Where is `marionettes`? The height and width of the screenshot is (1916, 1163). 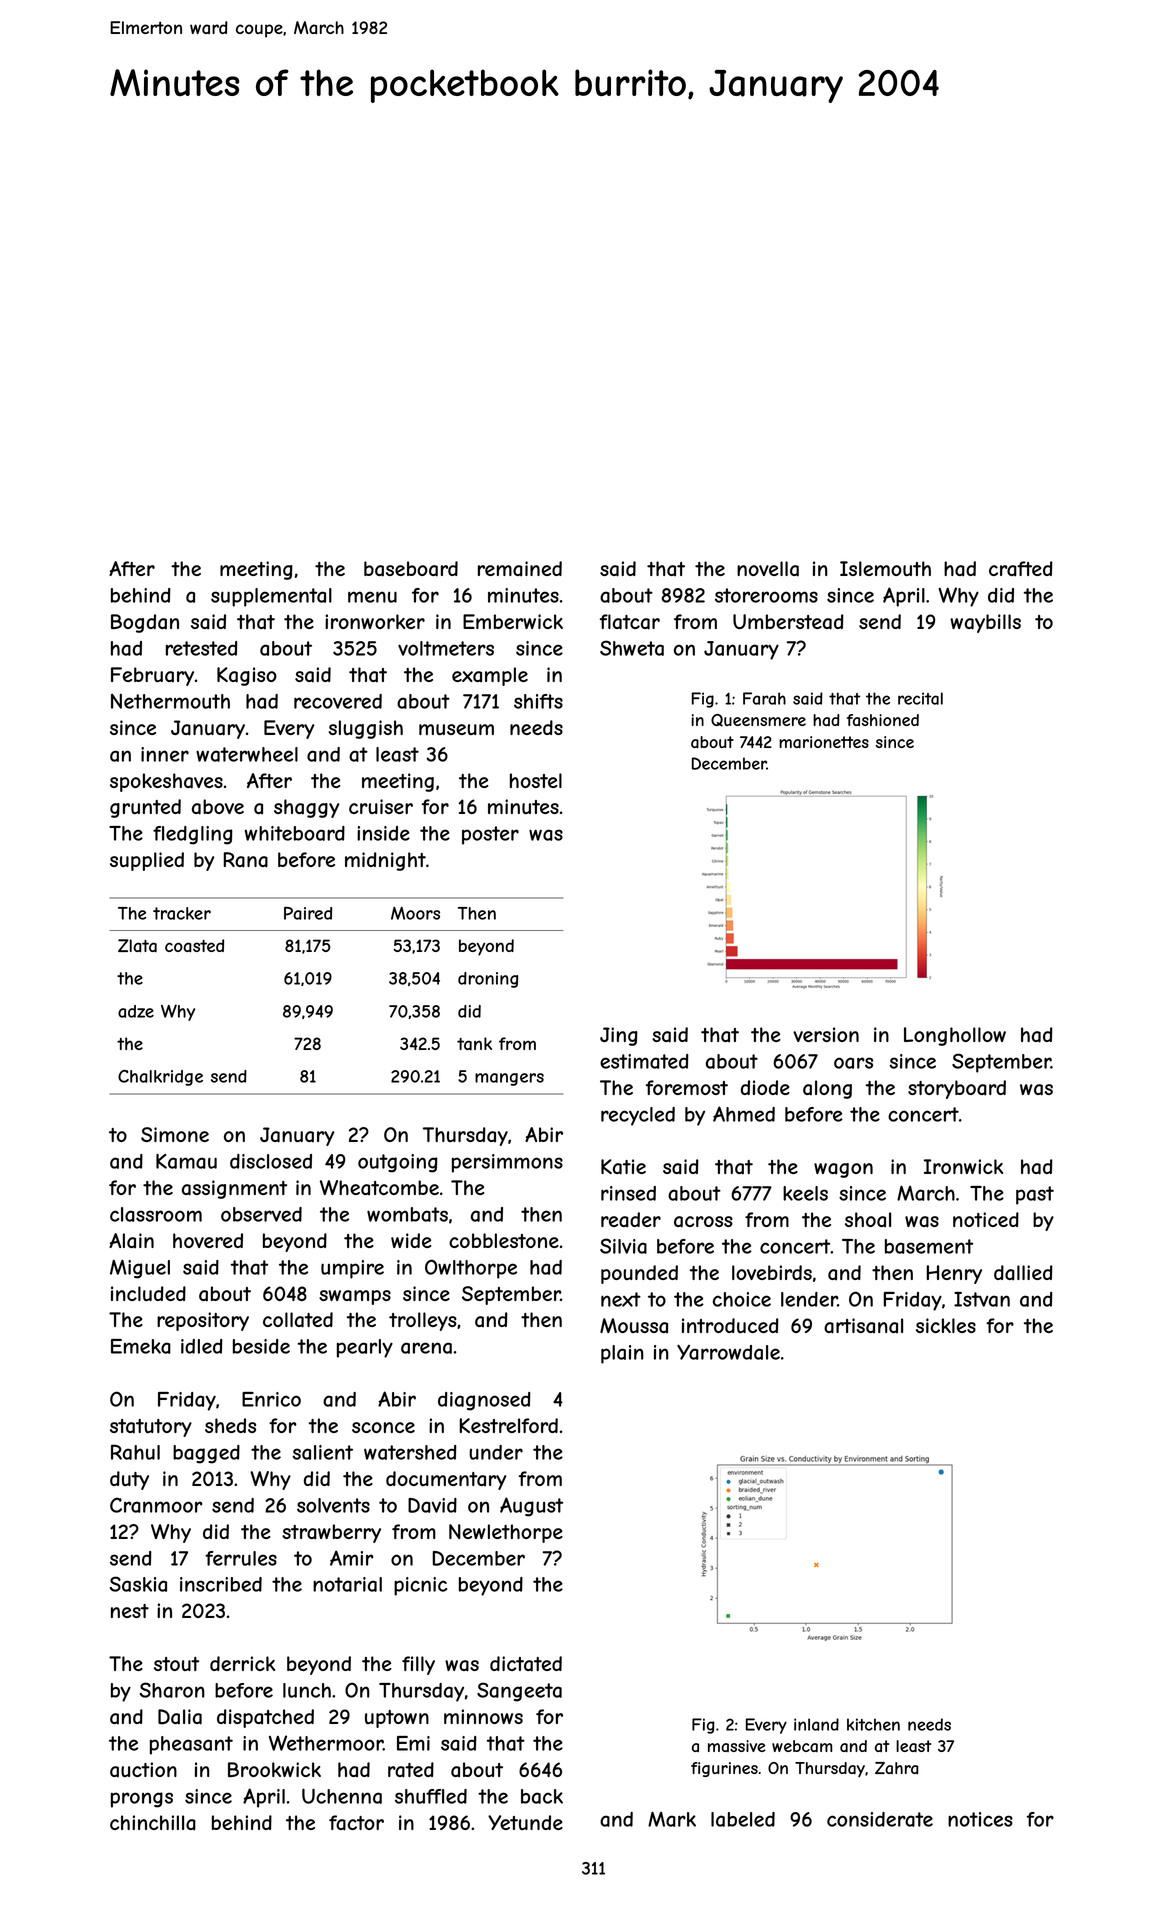 marionettes is located at coordinates (824, 742).
